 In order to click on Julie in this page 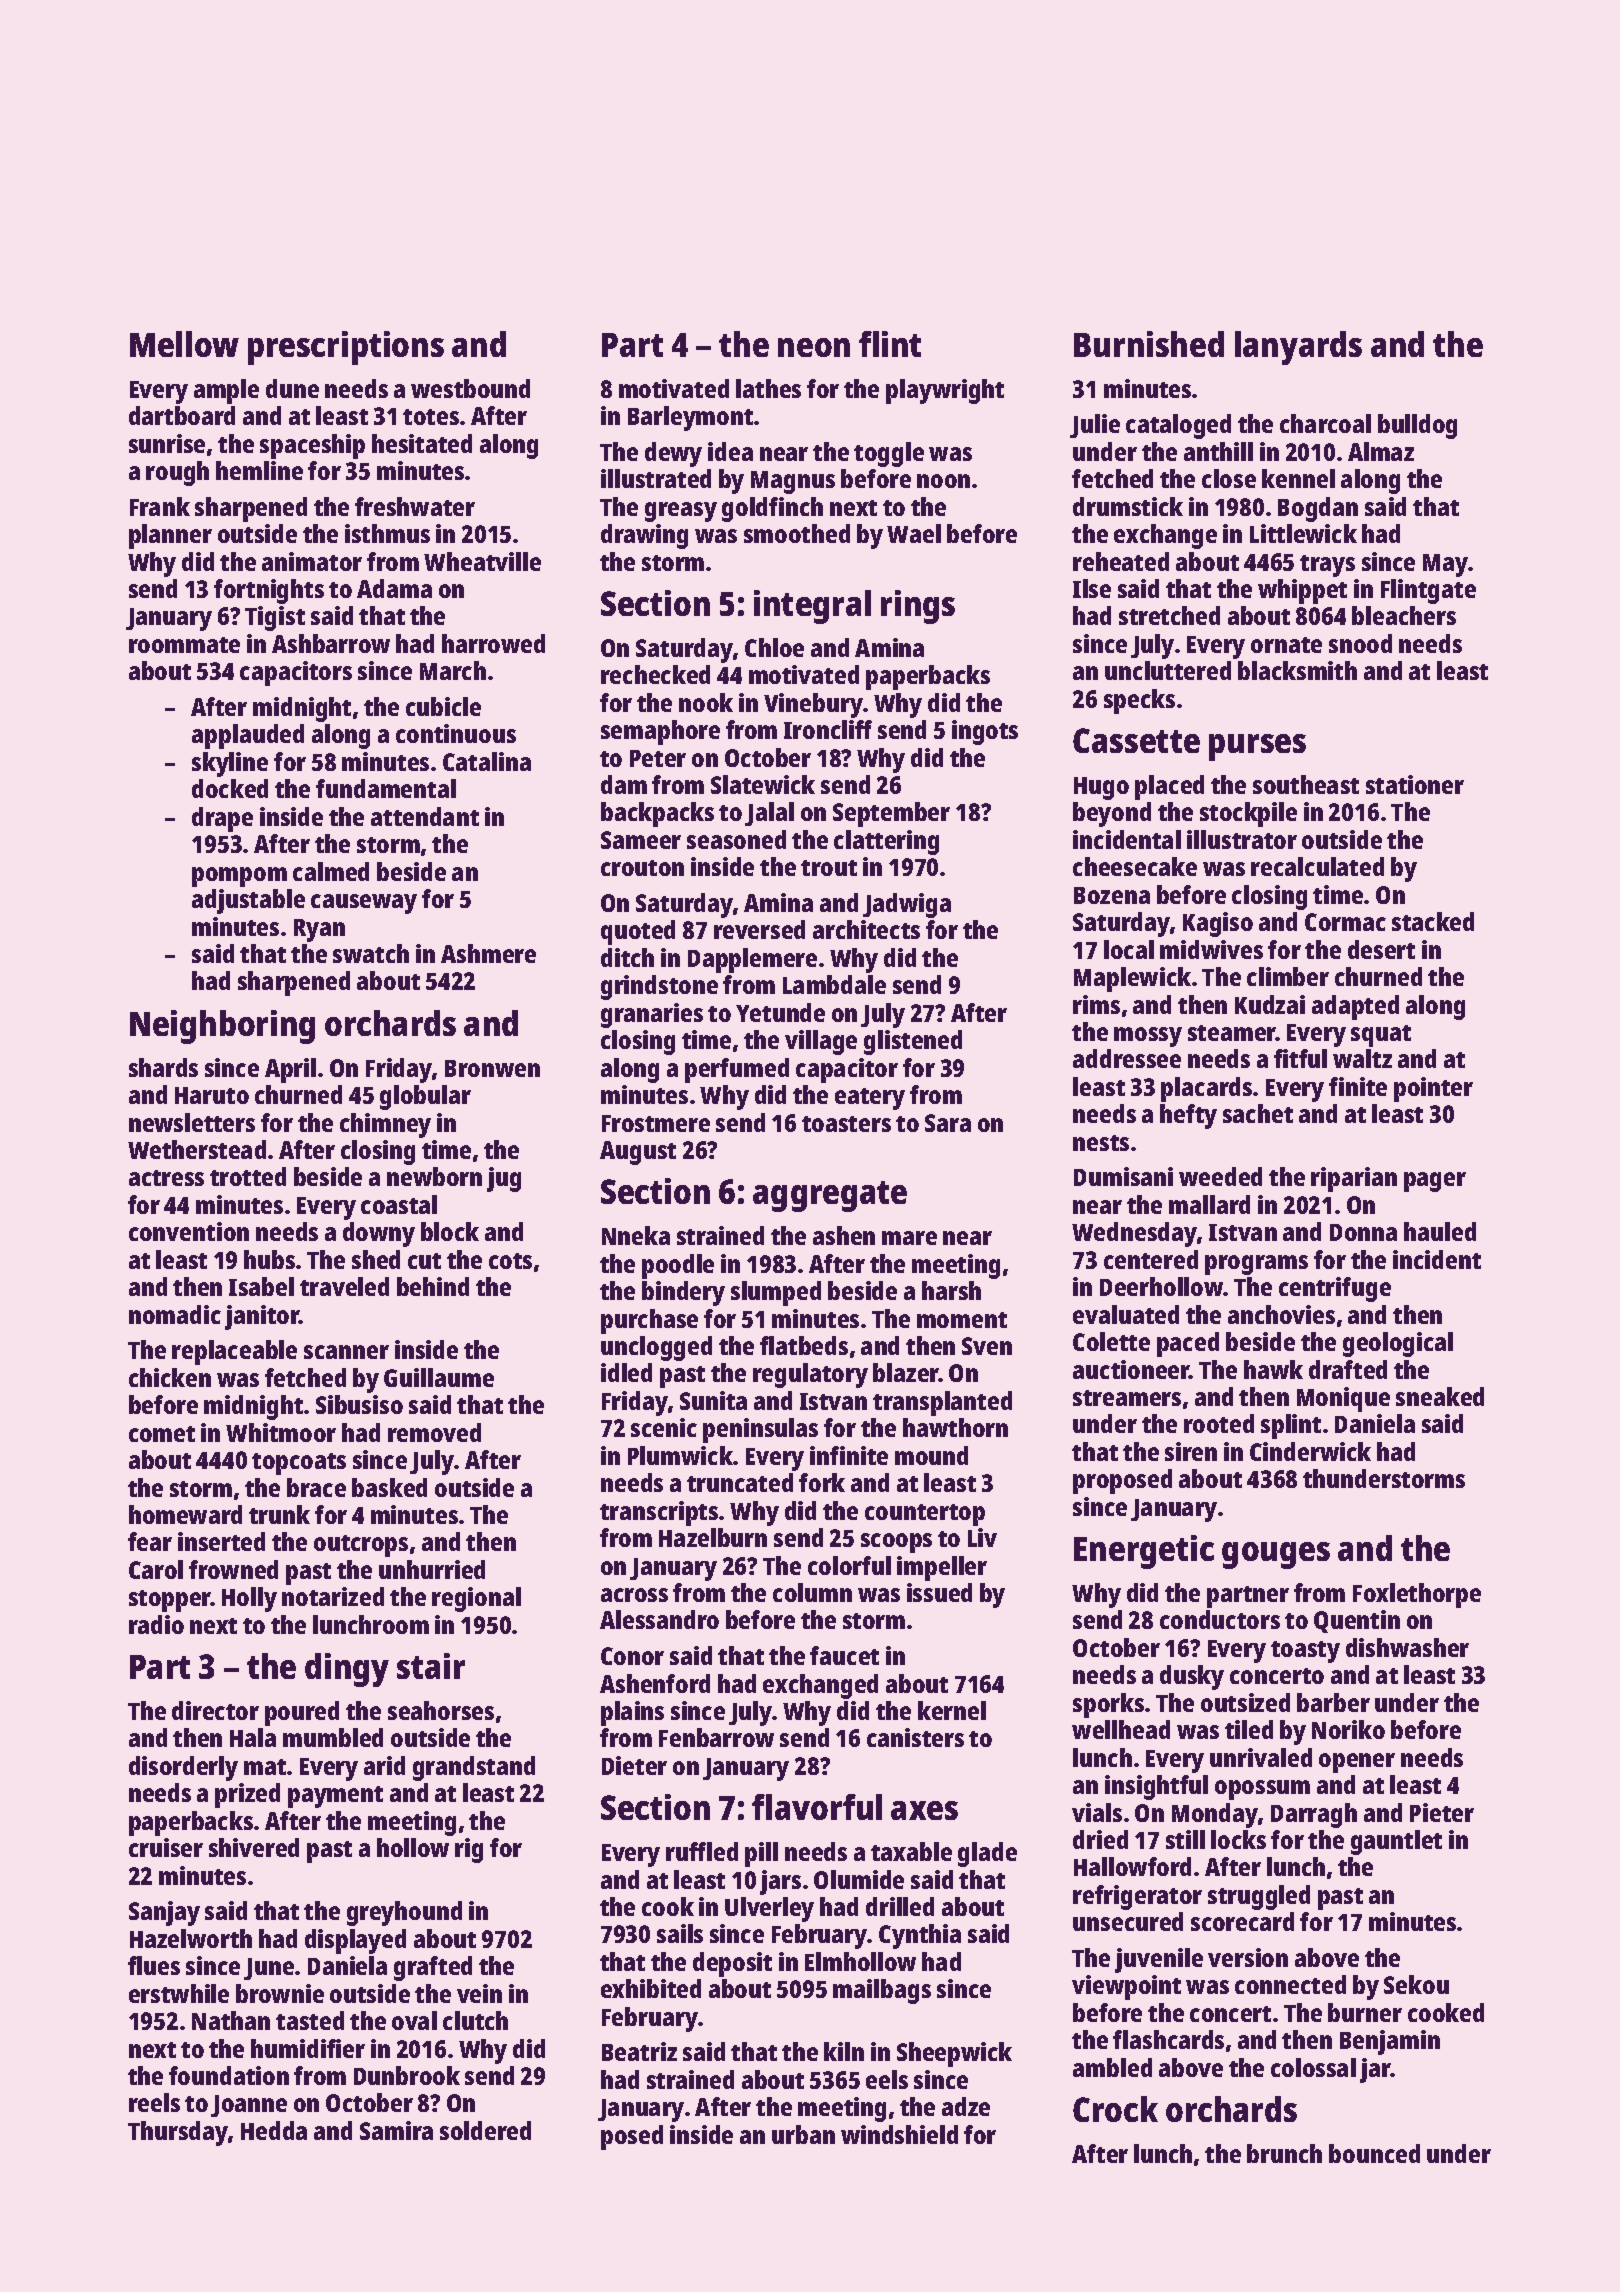, I will do `click(1095, 426)`.
